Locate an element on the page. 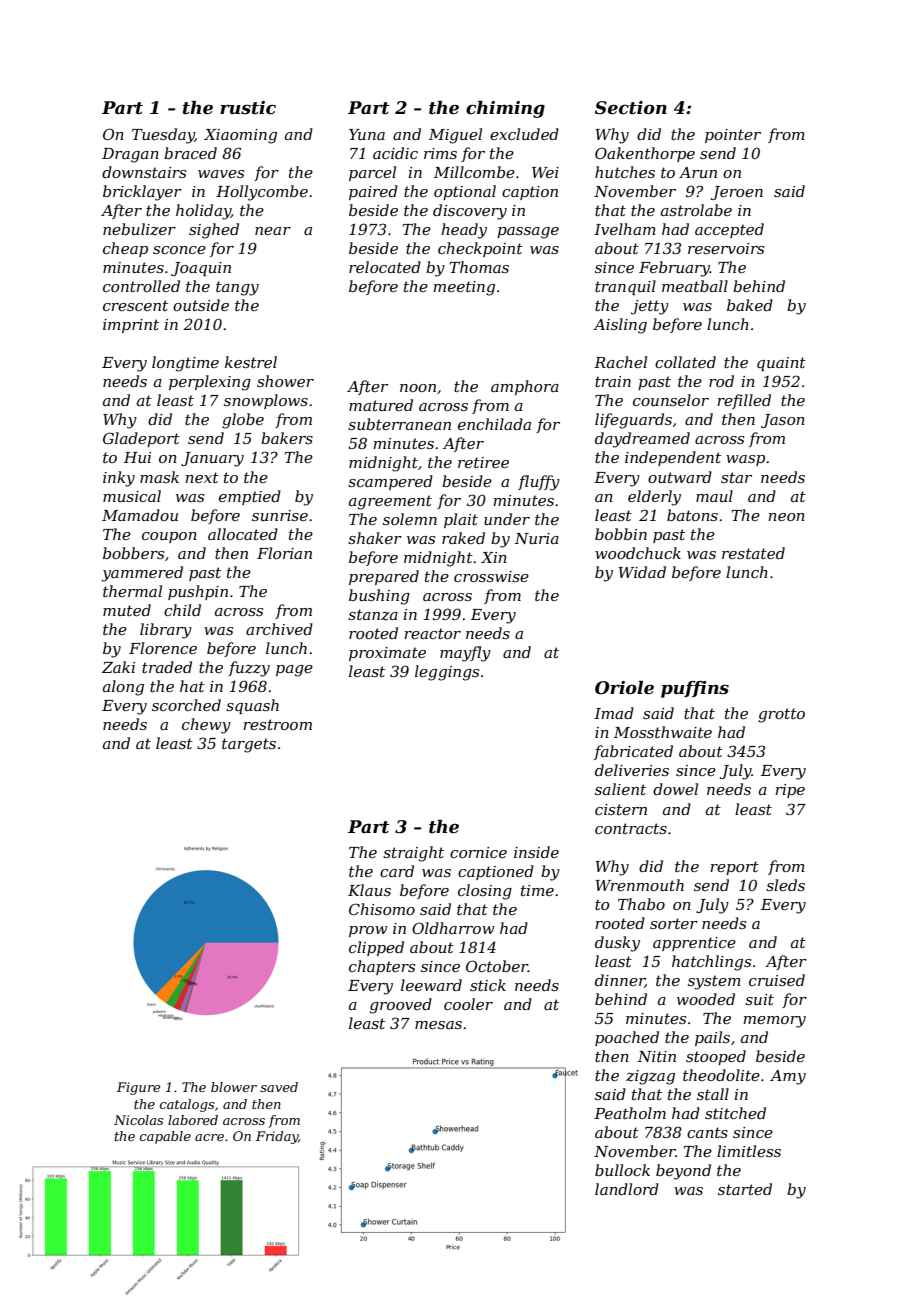 This document has height=1316, width=908. Section is located at coordinates (631, 108).
